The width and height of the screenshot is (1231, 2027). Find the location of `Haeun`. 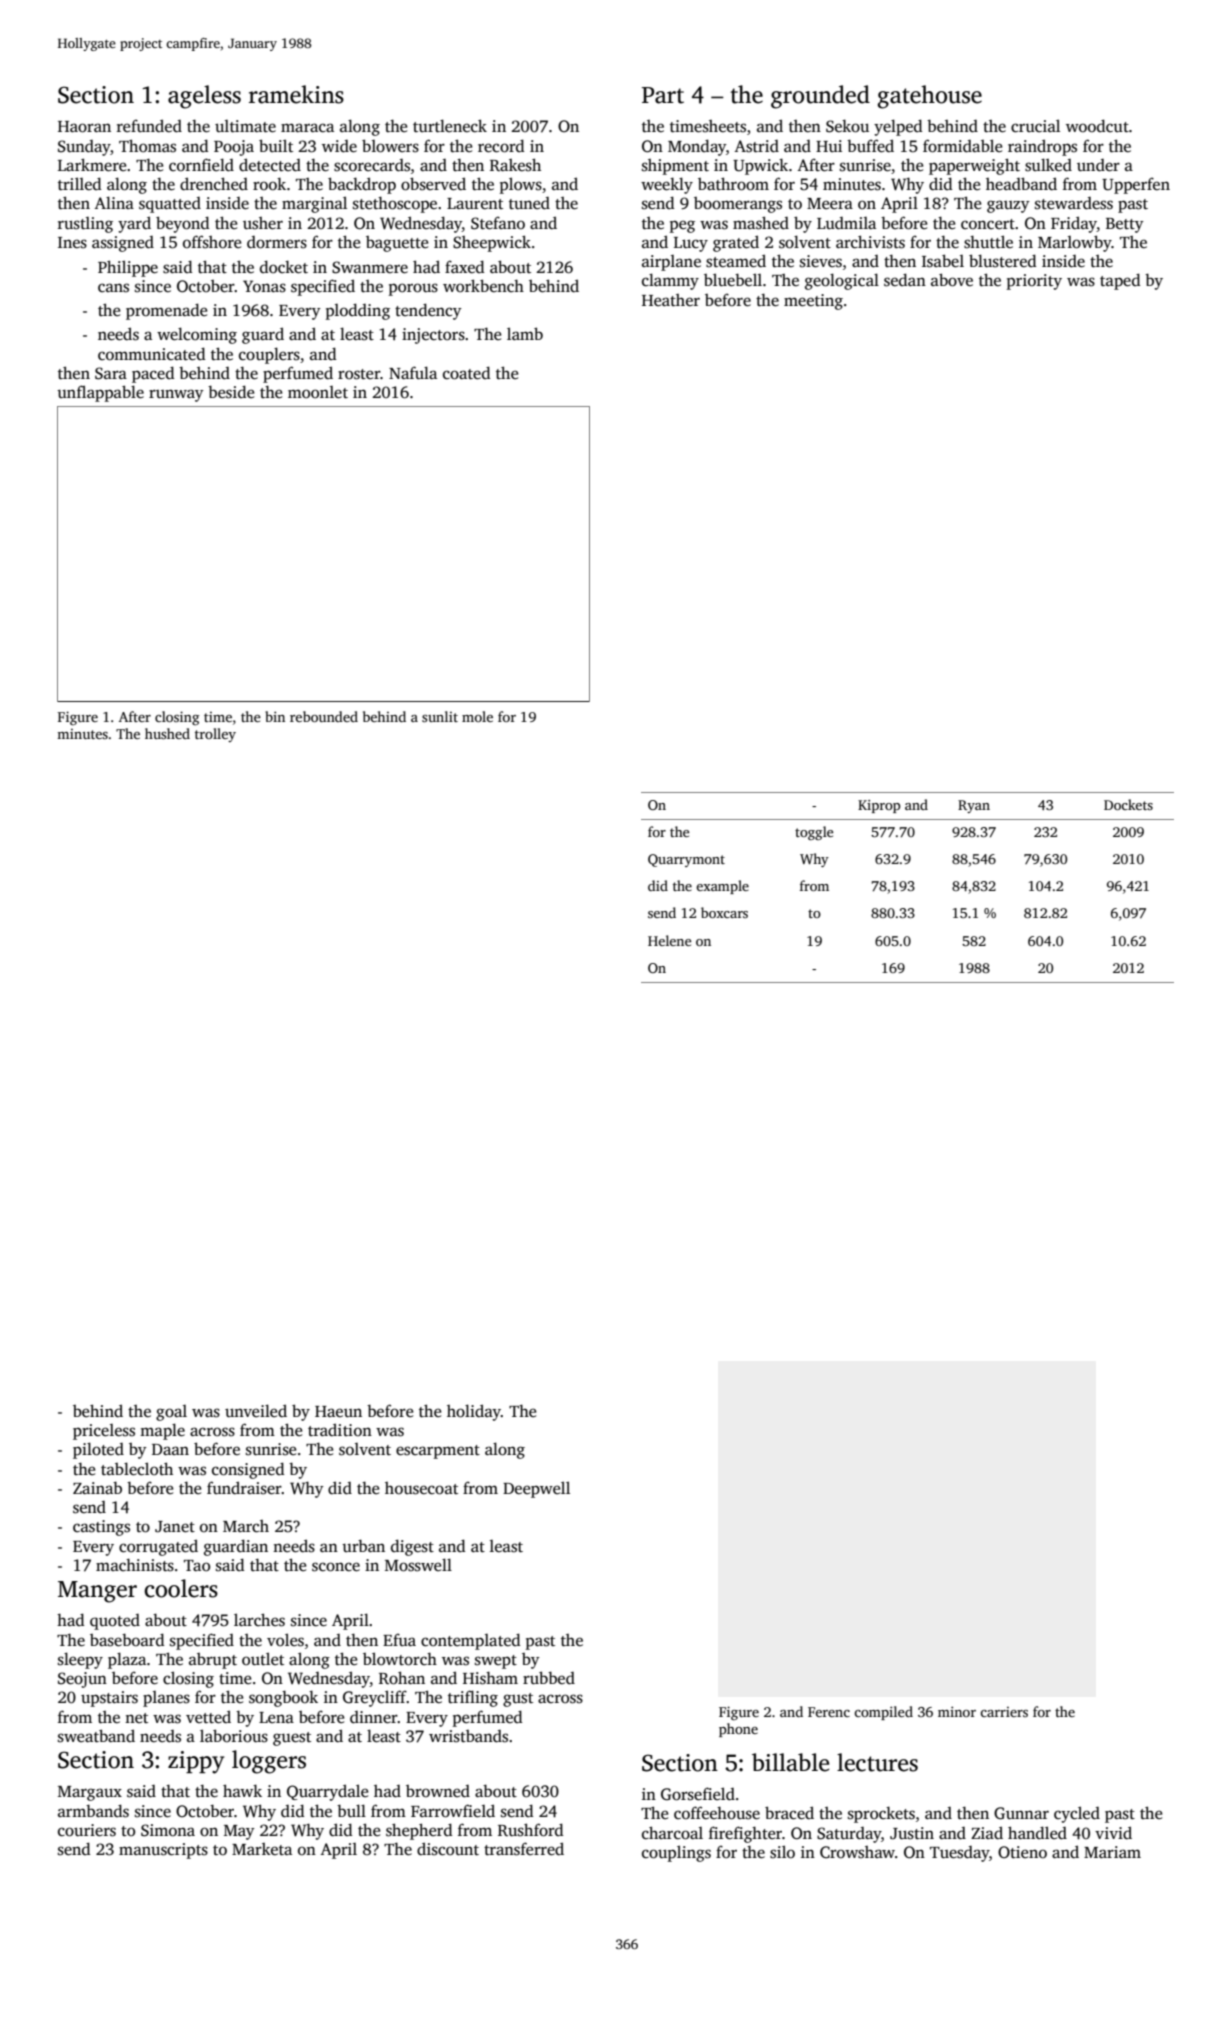

Haeun is located at coordinates (338, 1412).
